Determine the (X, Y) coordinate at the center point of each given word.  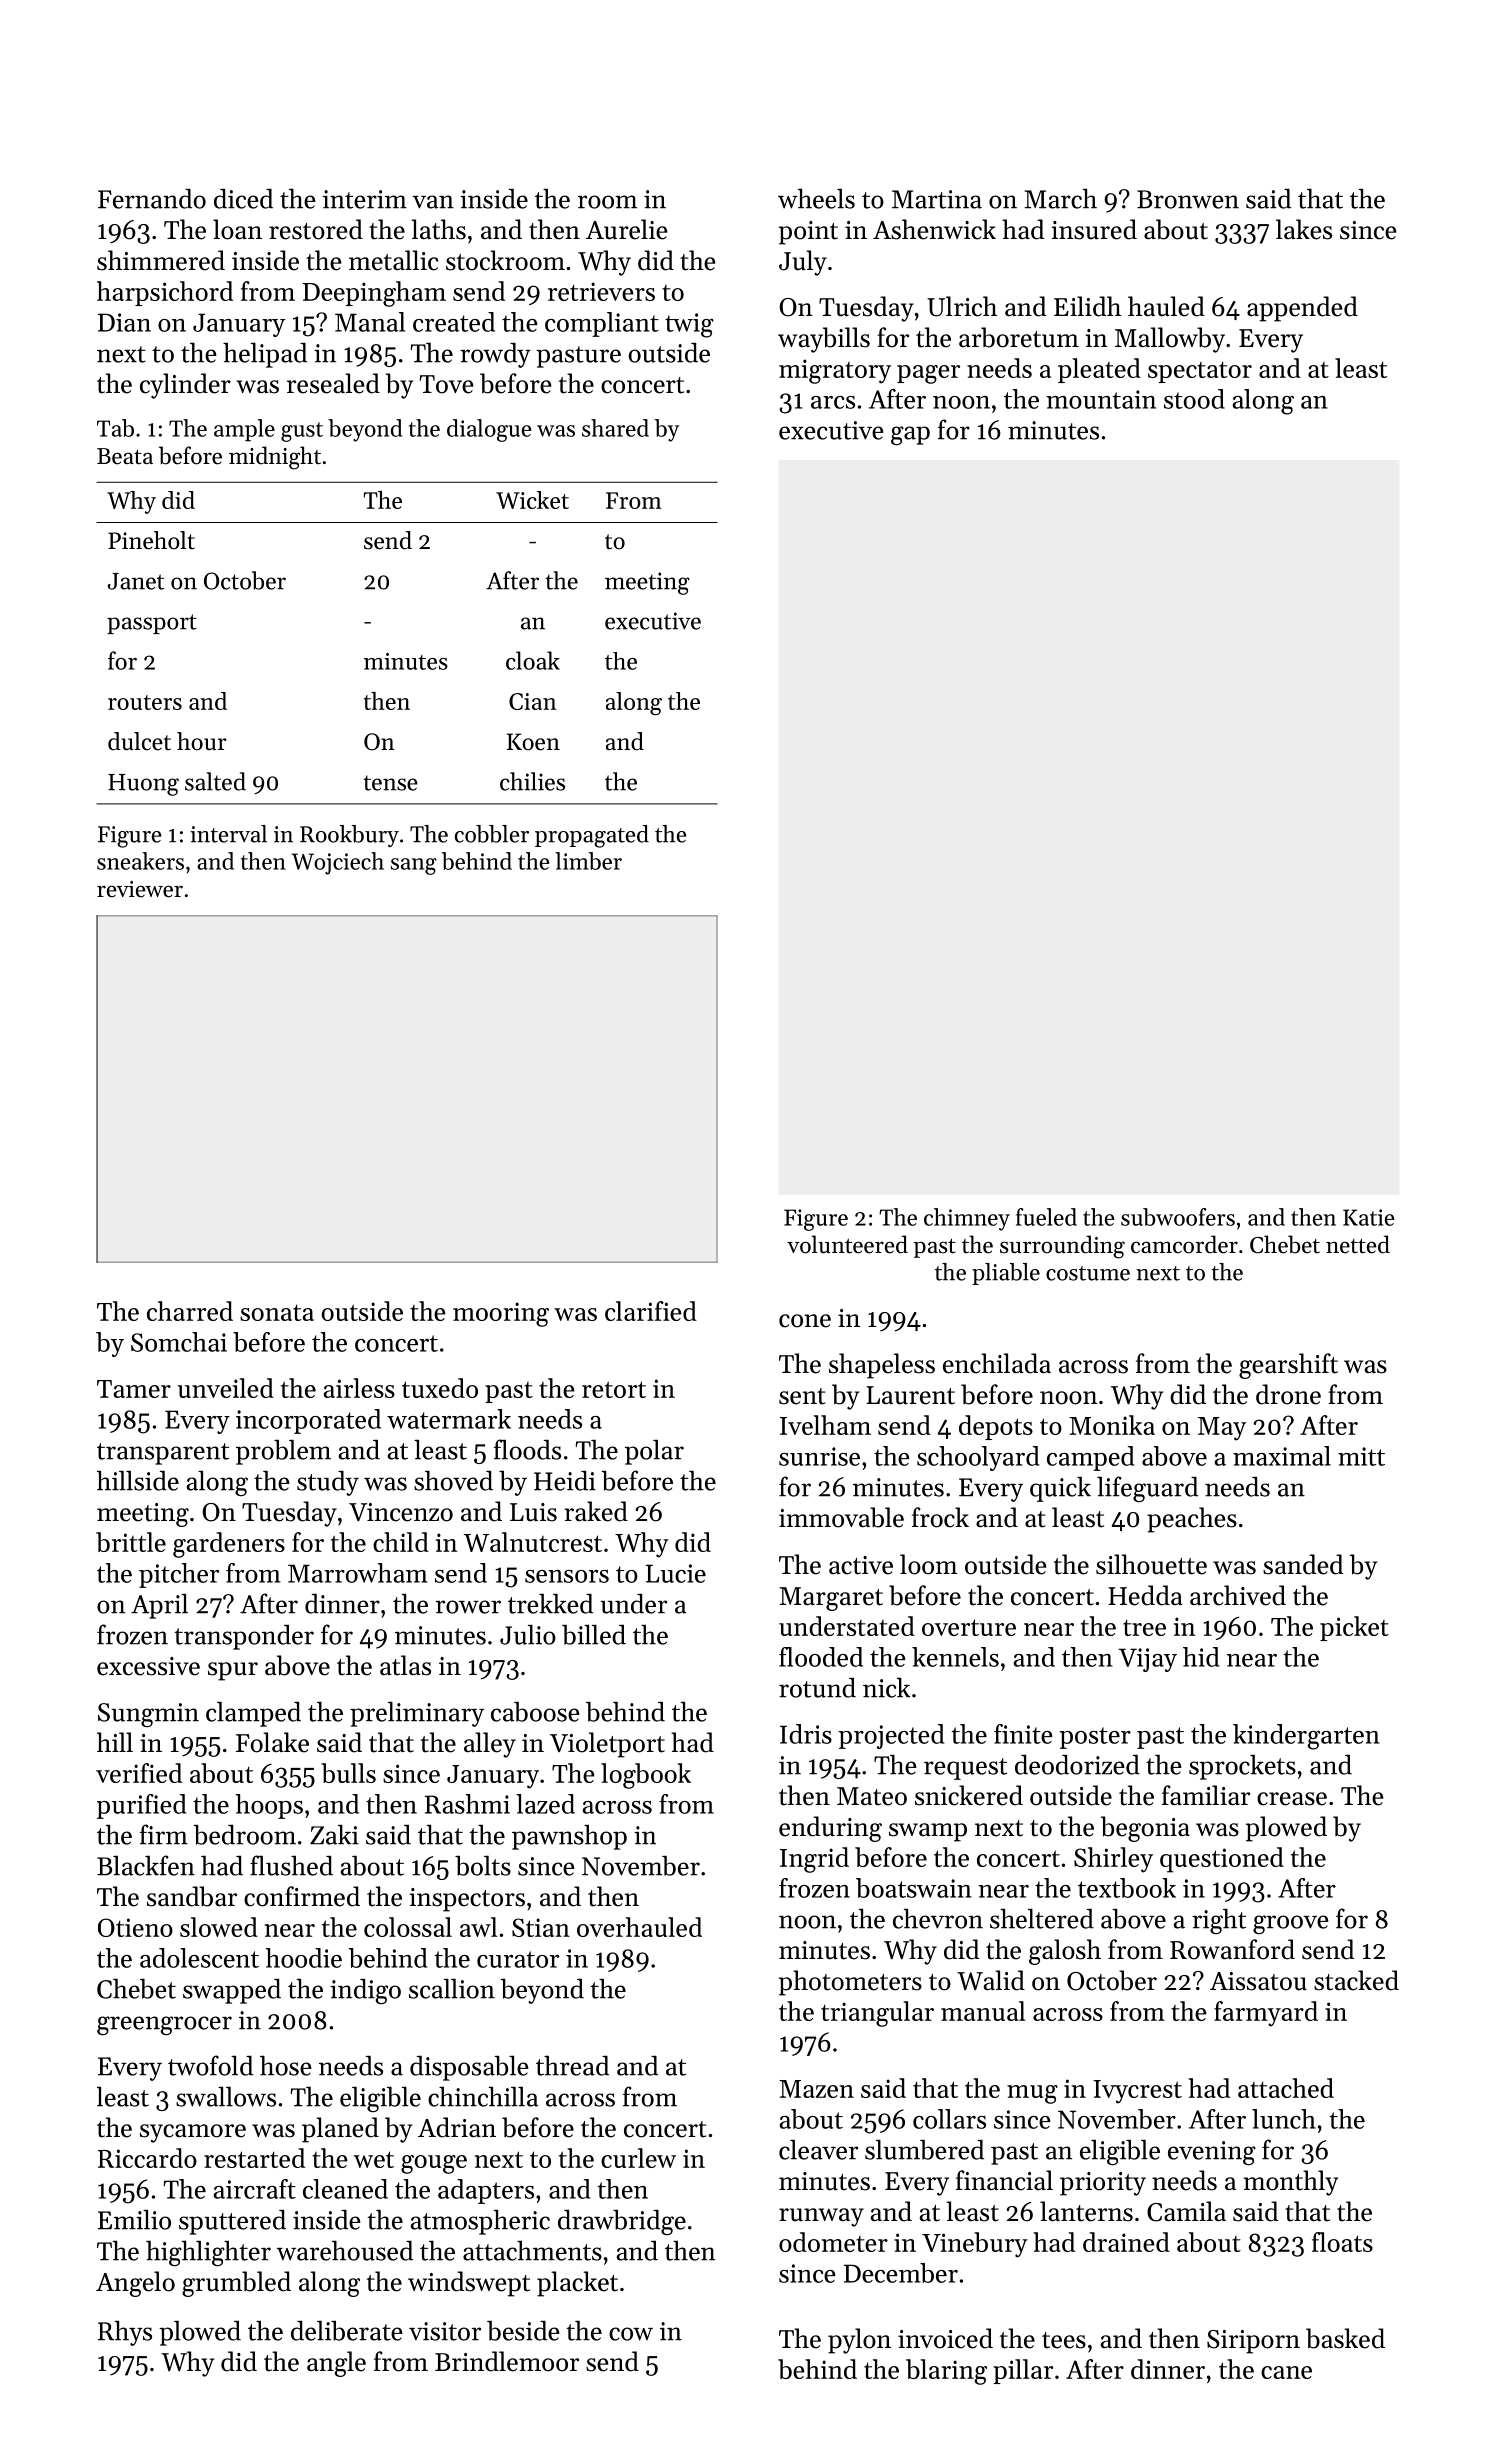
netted (1358, 1244)
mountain (1101, 399)
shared (615, 428)
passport (152, 624)
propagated (592, 836)
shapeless (882, 1366)
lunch (1284, 2119)
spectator (1200, 372)
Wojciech (337, 863)
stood (1194, 399)
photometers (850, 1983)
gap (910, 435)
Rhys (125, 2333)
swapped (232, 1991)
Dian (124, 322)
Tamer (134, 1389)
